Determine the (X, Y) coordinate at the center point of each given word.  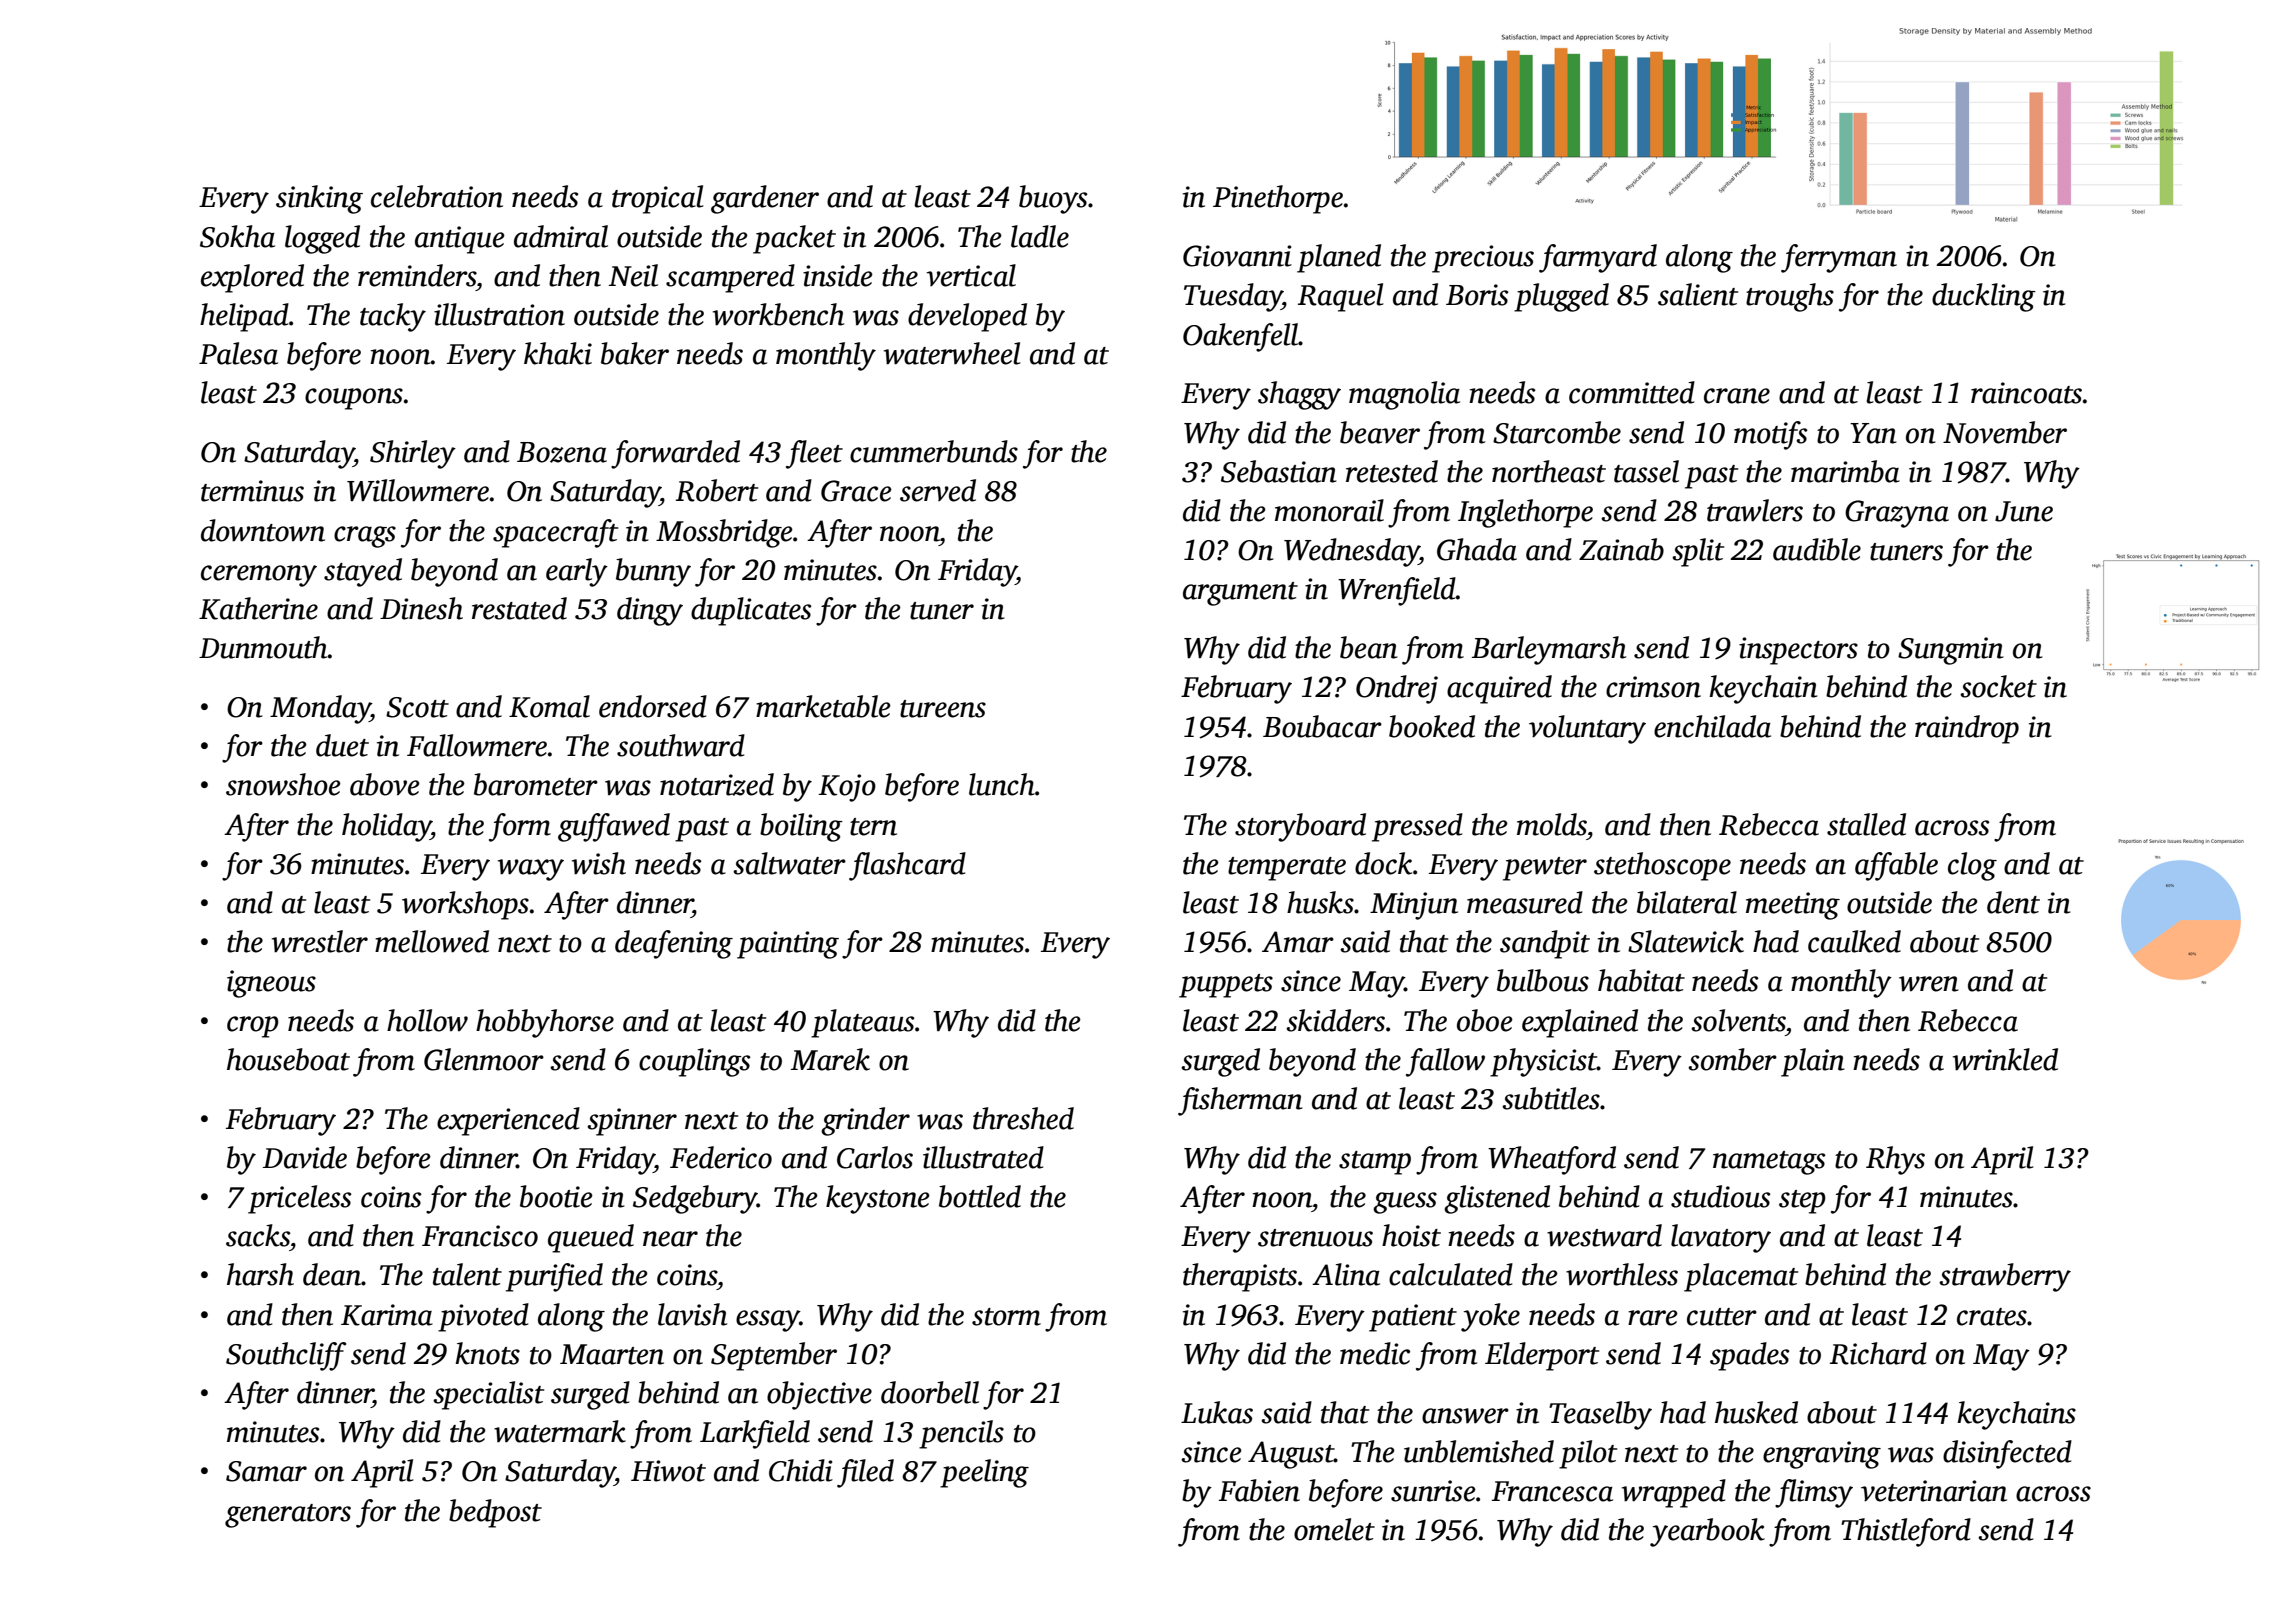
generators (288, 1516)
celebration (437, 196)
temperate (1287, 869)
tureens (943, 709)
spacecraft (555, 533)
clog (1972, 866)
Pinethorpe (1278, 199)
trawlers (1755, 510)
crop (253, 1027)
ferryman (1839, 258)
